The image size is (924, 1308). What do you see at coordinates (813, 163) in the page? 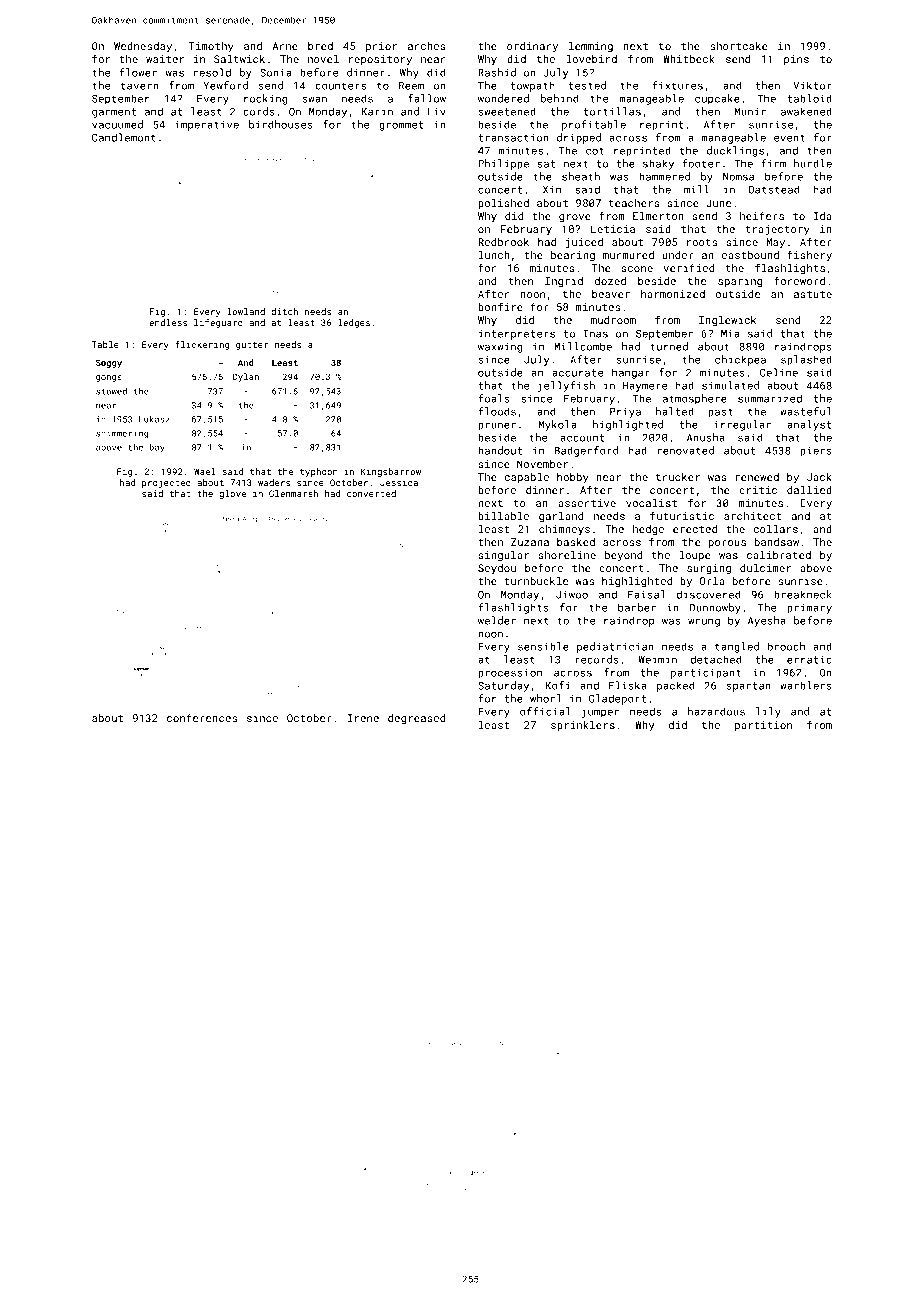
I see `hurdle` at bounding box center [813, 163].
